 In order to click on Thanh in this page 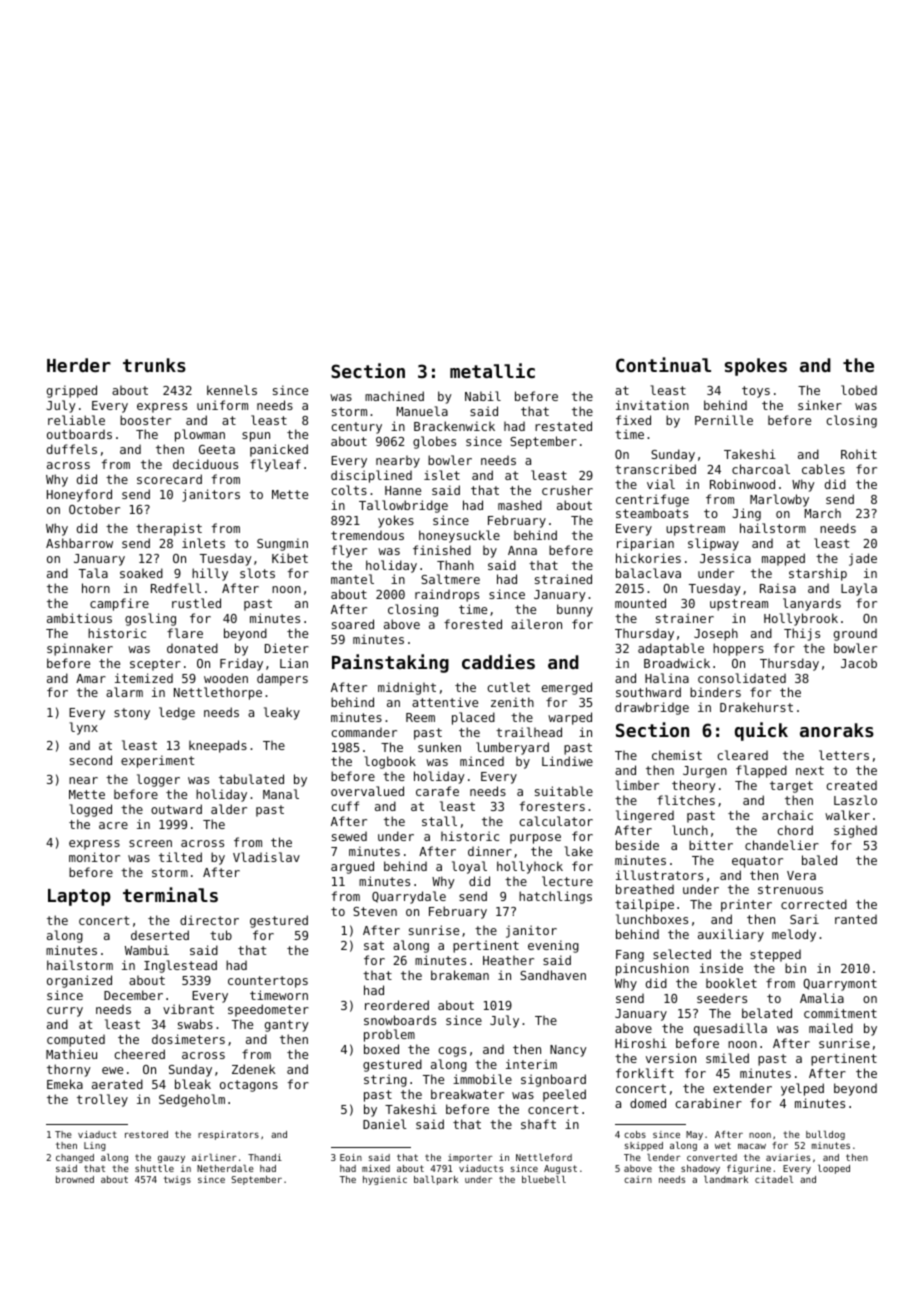, I will do `click(455, 565)`.
